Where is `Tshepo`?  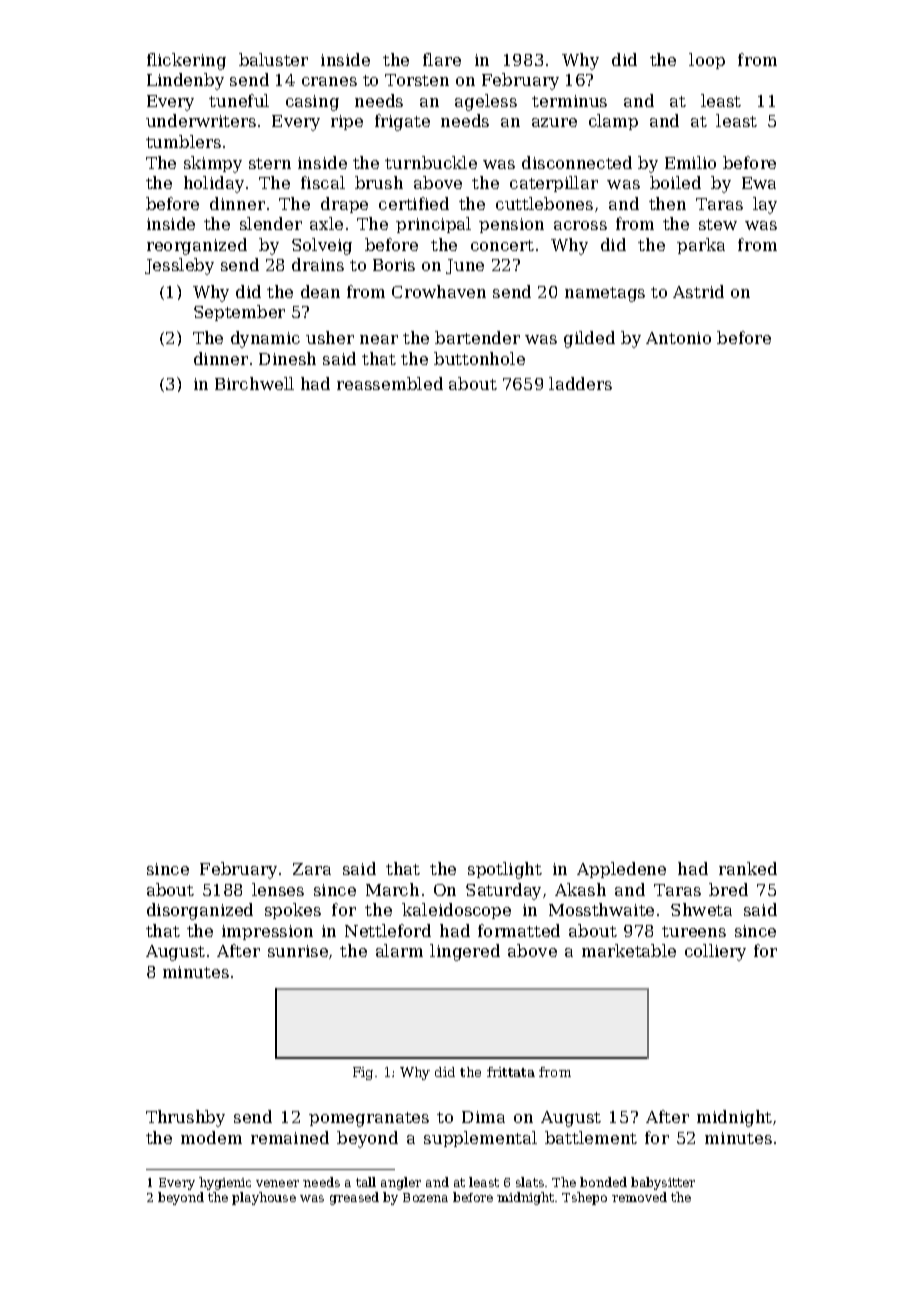 Tshepo is located at coordinates (584, 1198).
